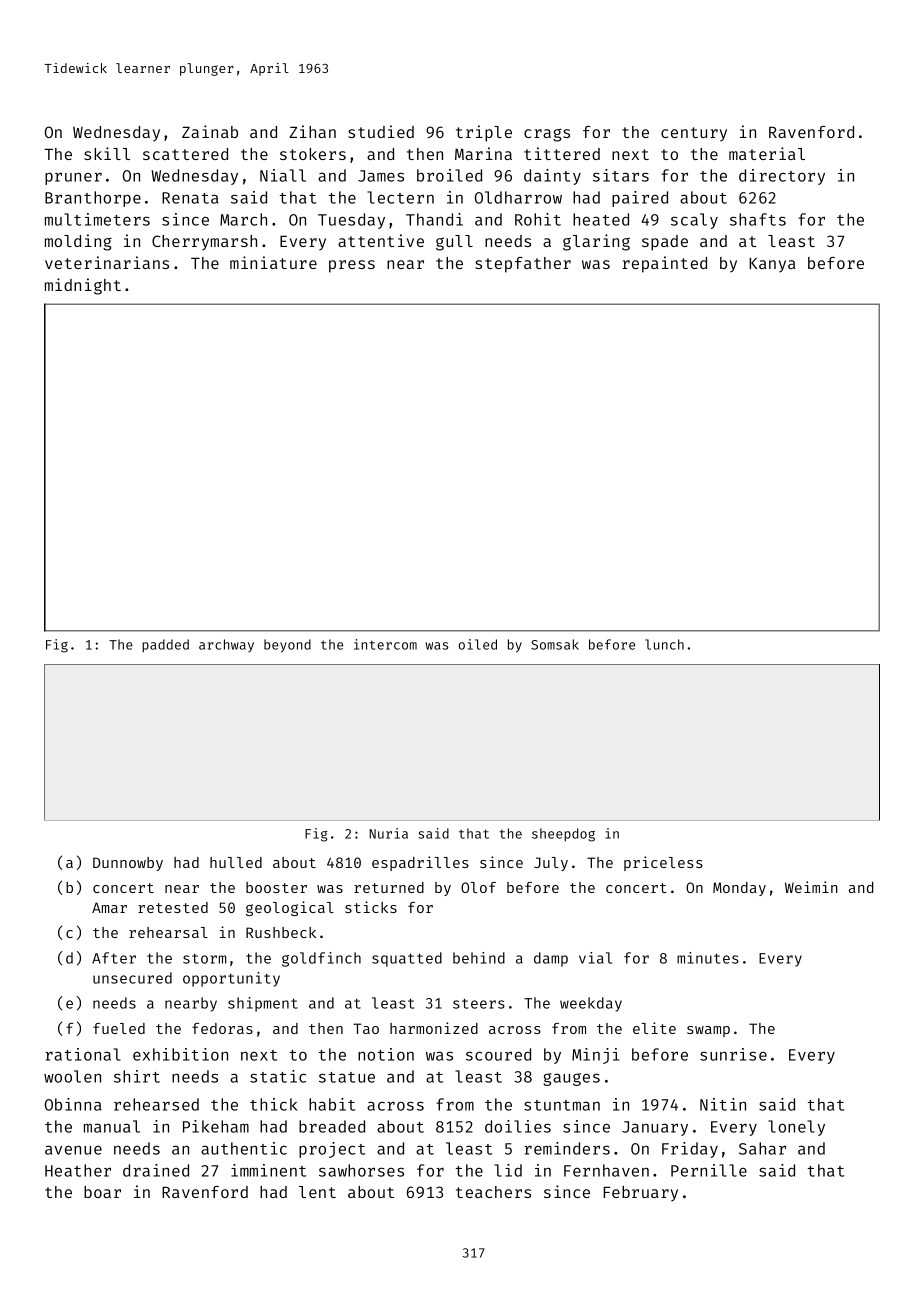  What do you see at coordinates (555, 644) in the document?
I see `Somsak` at bounding box center [555, 644].
